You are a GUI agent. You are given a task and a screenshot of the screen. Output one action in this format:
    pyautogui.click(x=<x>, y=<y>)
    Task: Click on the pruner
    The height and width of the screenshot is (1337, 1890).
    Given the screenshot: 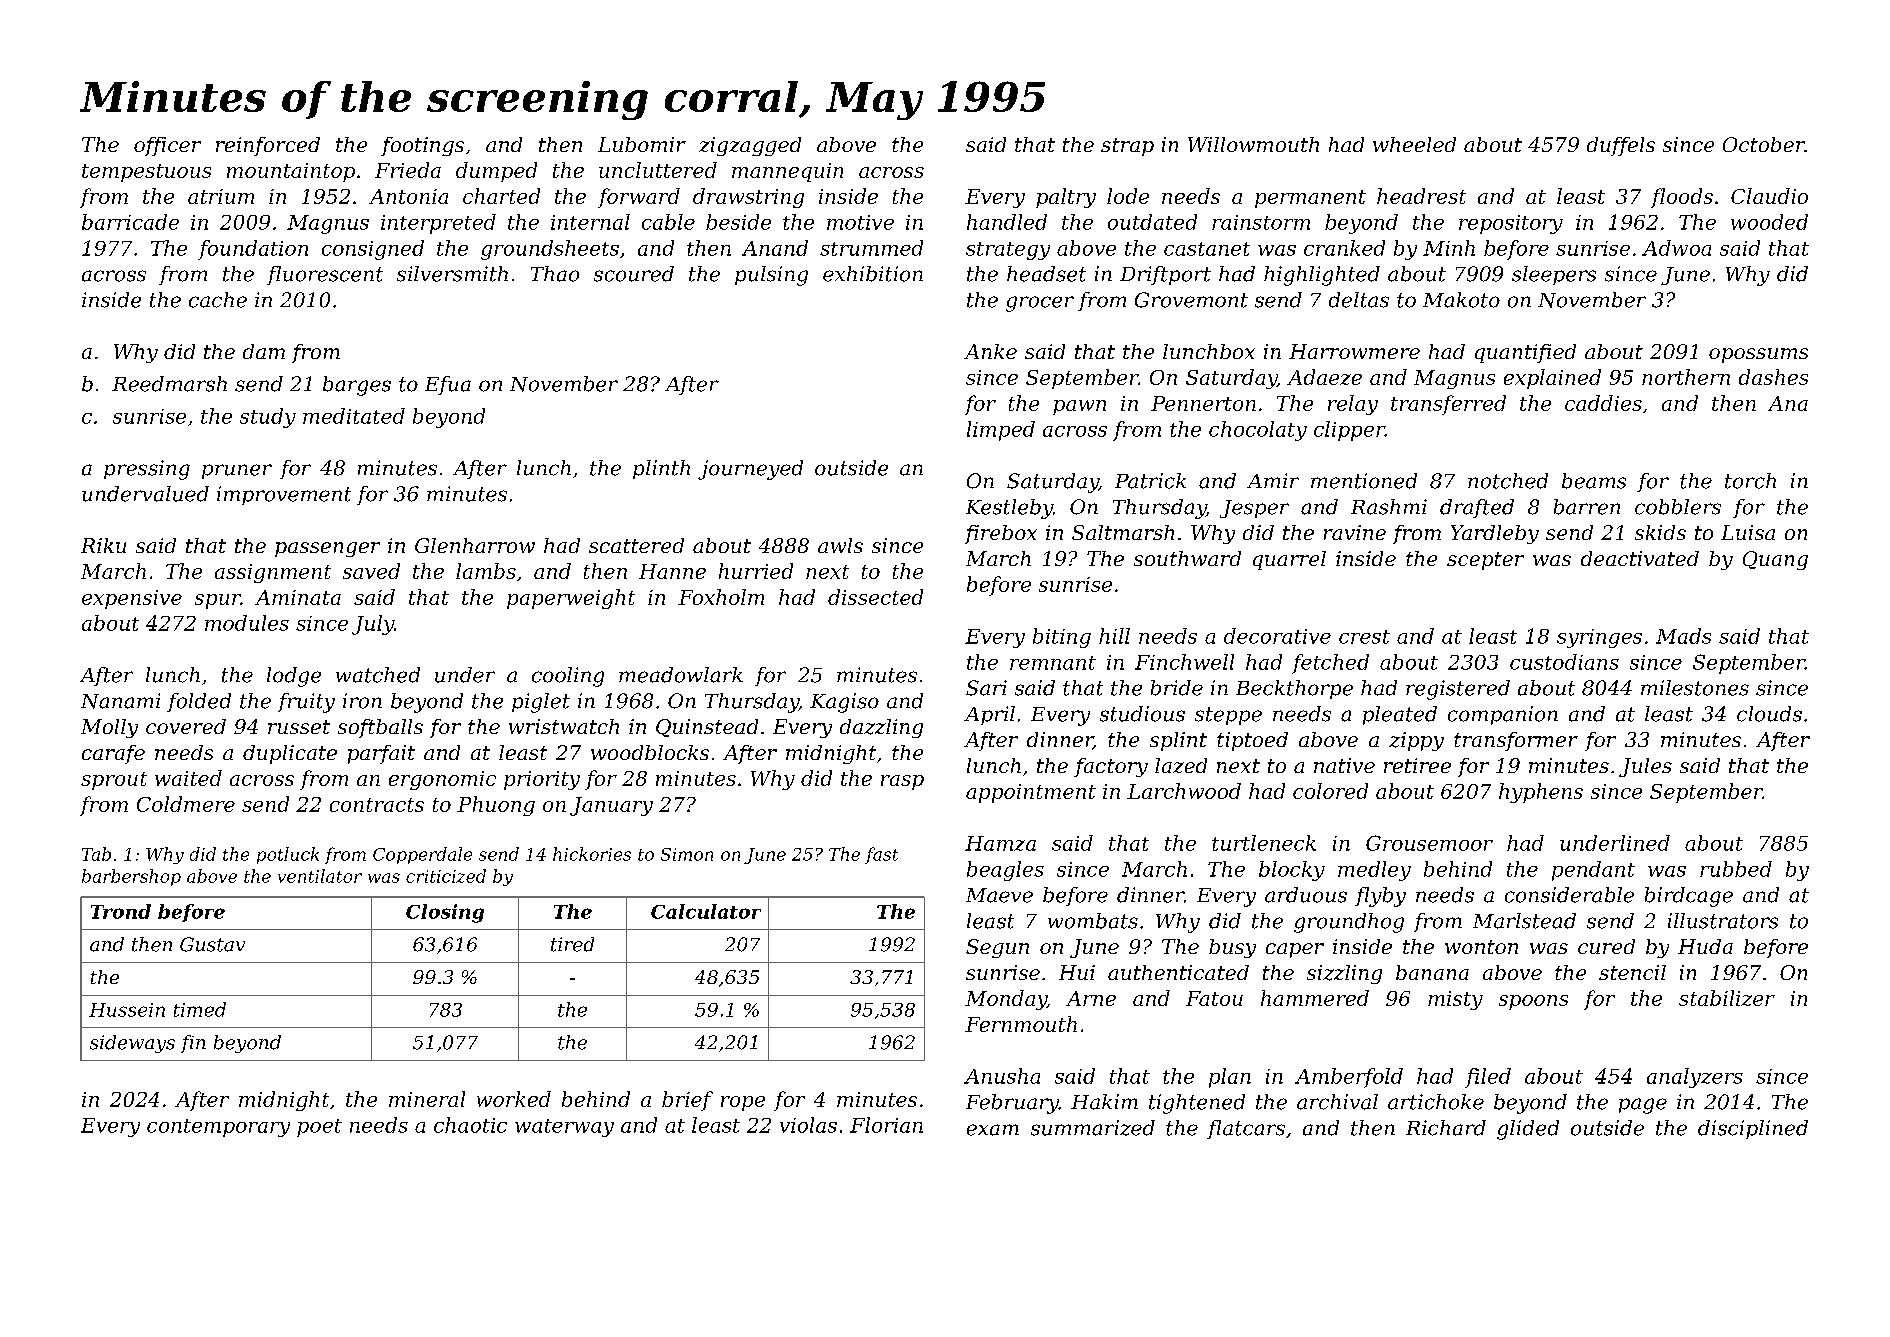 What is the action you would take?
    pyautogui.click(x=237, y=471)
